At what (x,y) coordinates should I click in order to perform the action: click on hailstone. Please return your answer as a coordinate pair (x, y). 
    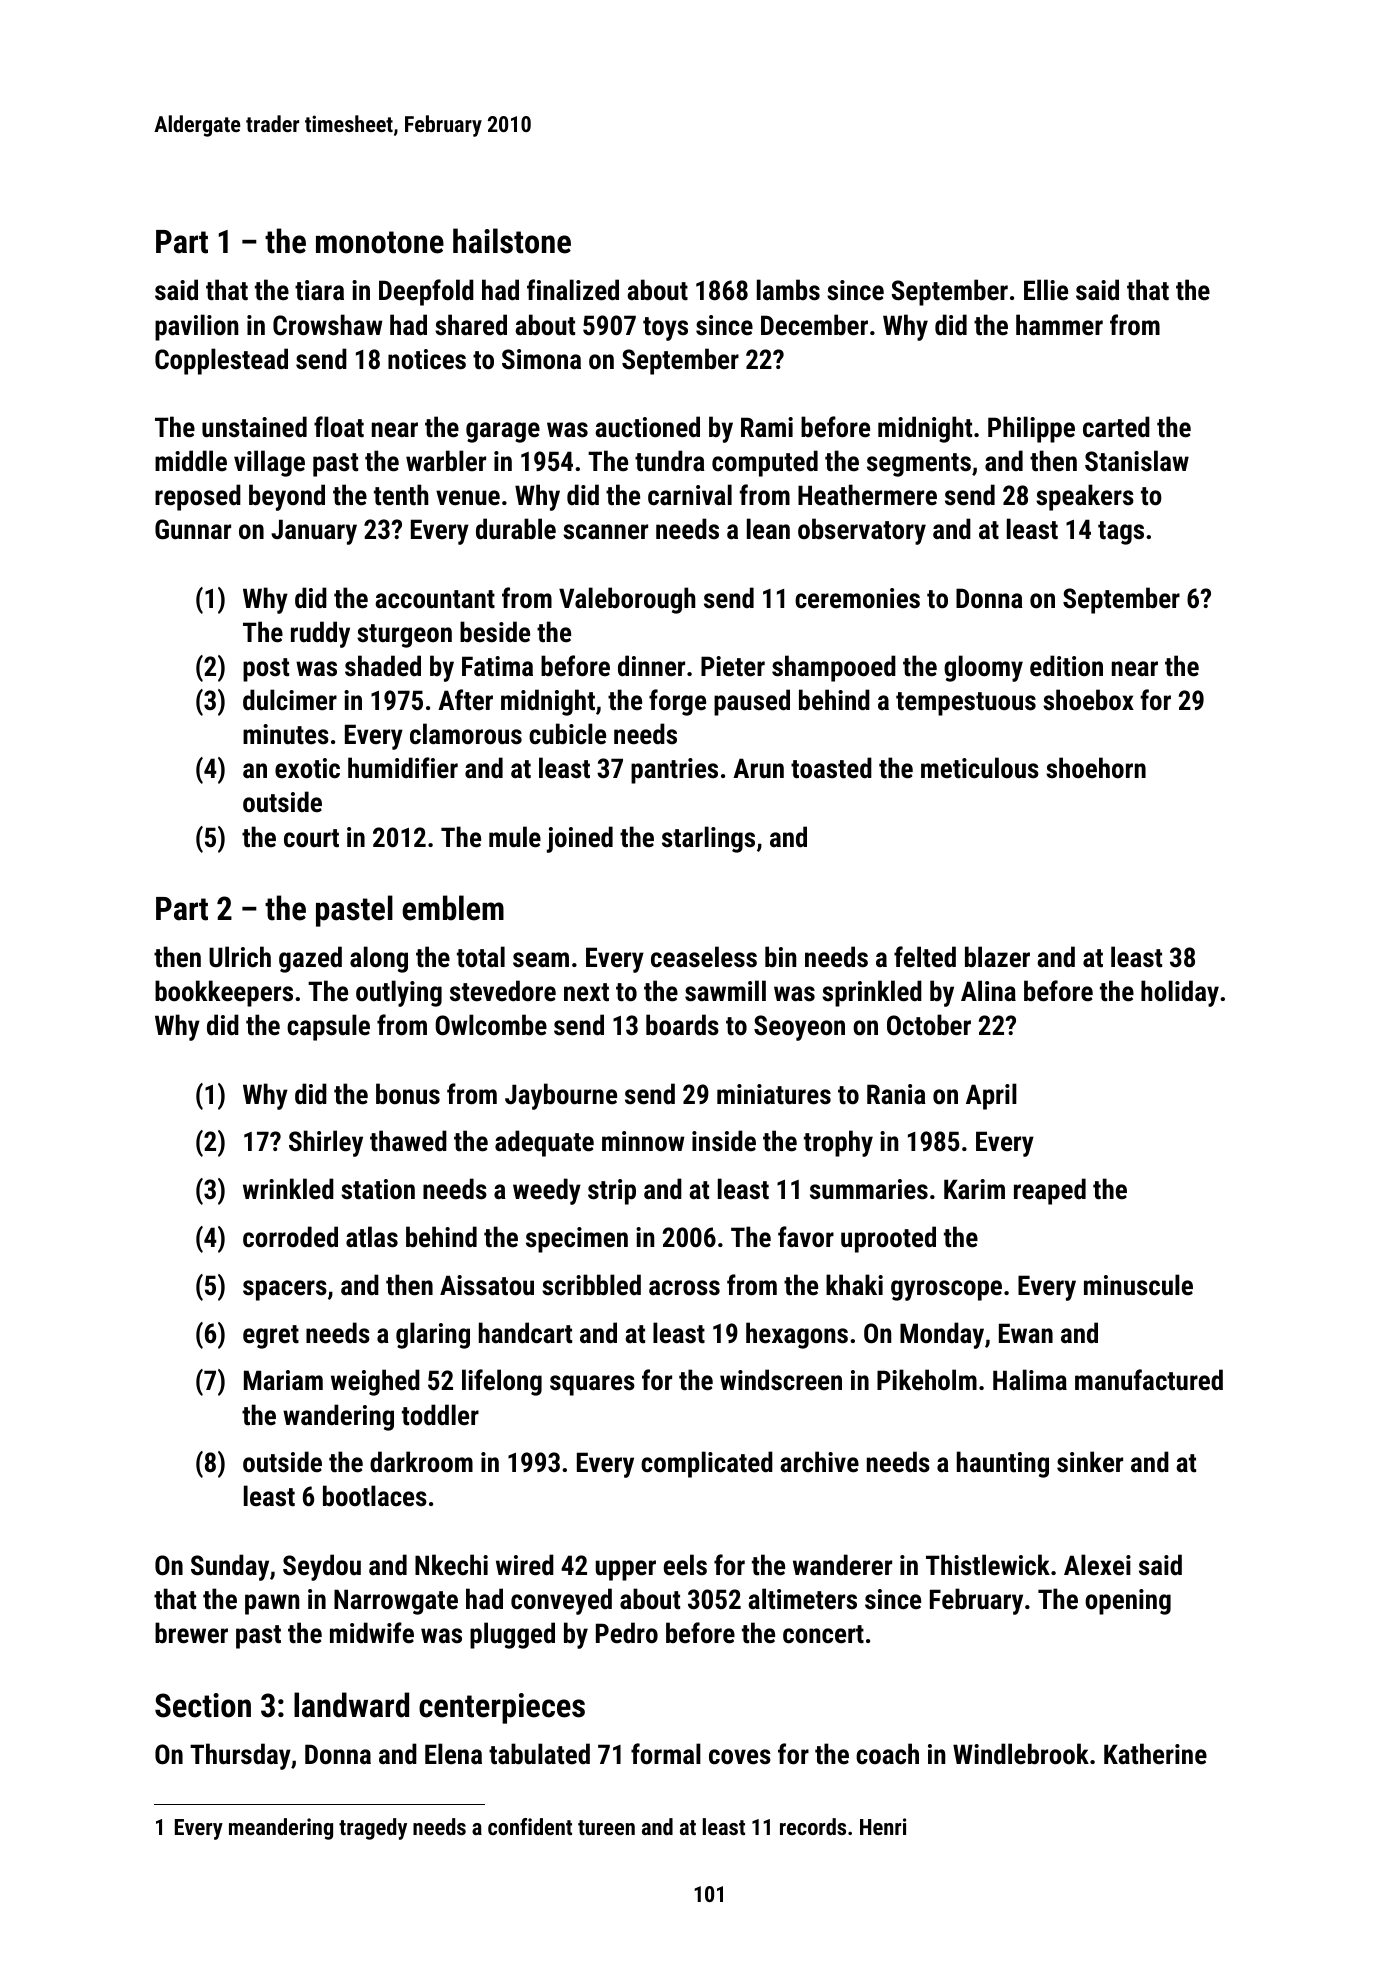
    Looking at the image, I should click on (512, 241).
